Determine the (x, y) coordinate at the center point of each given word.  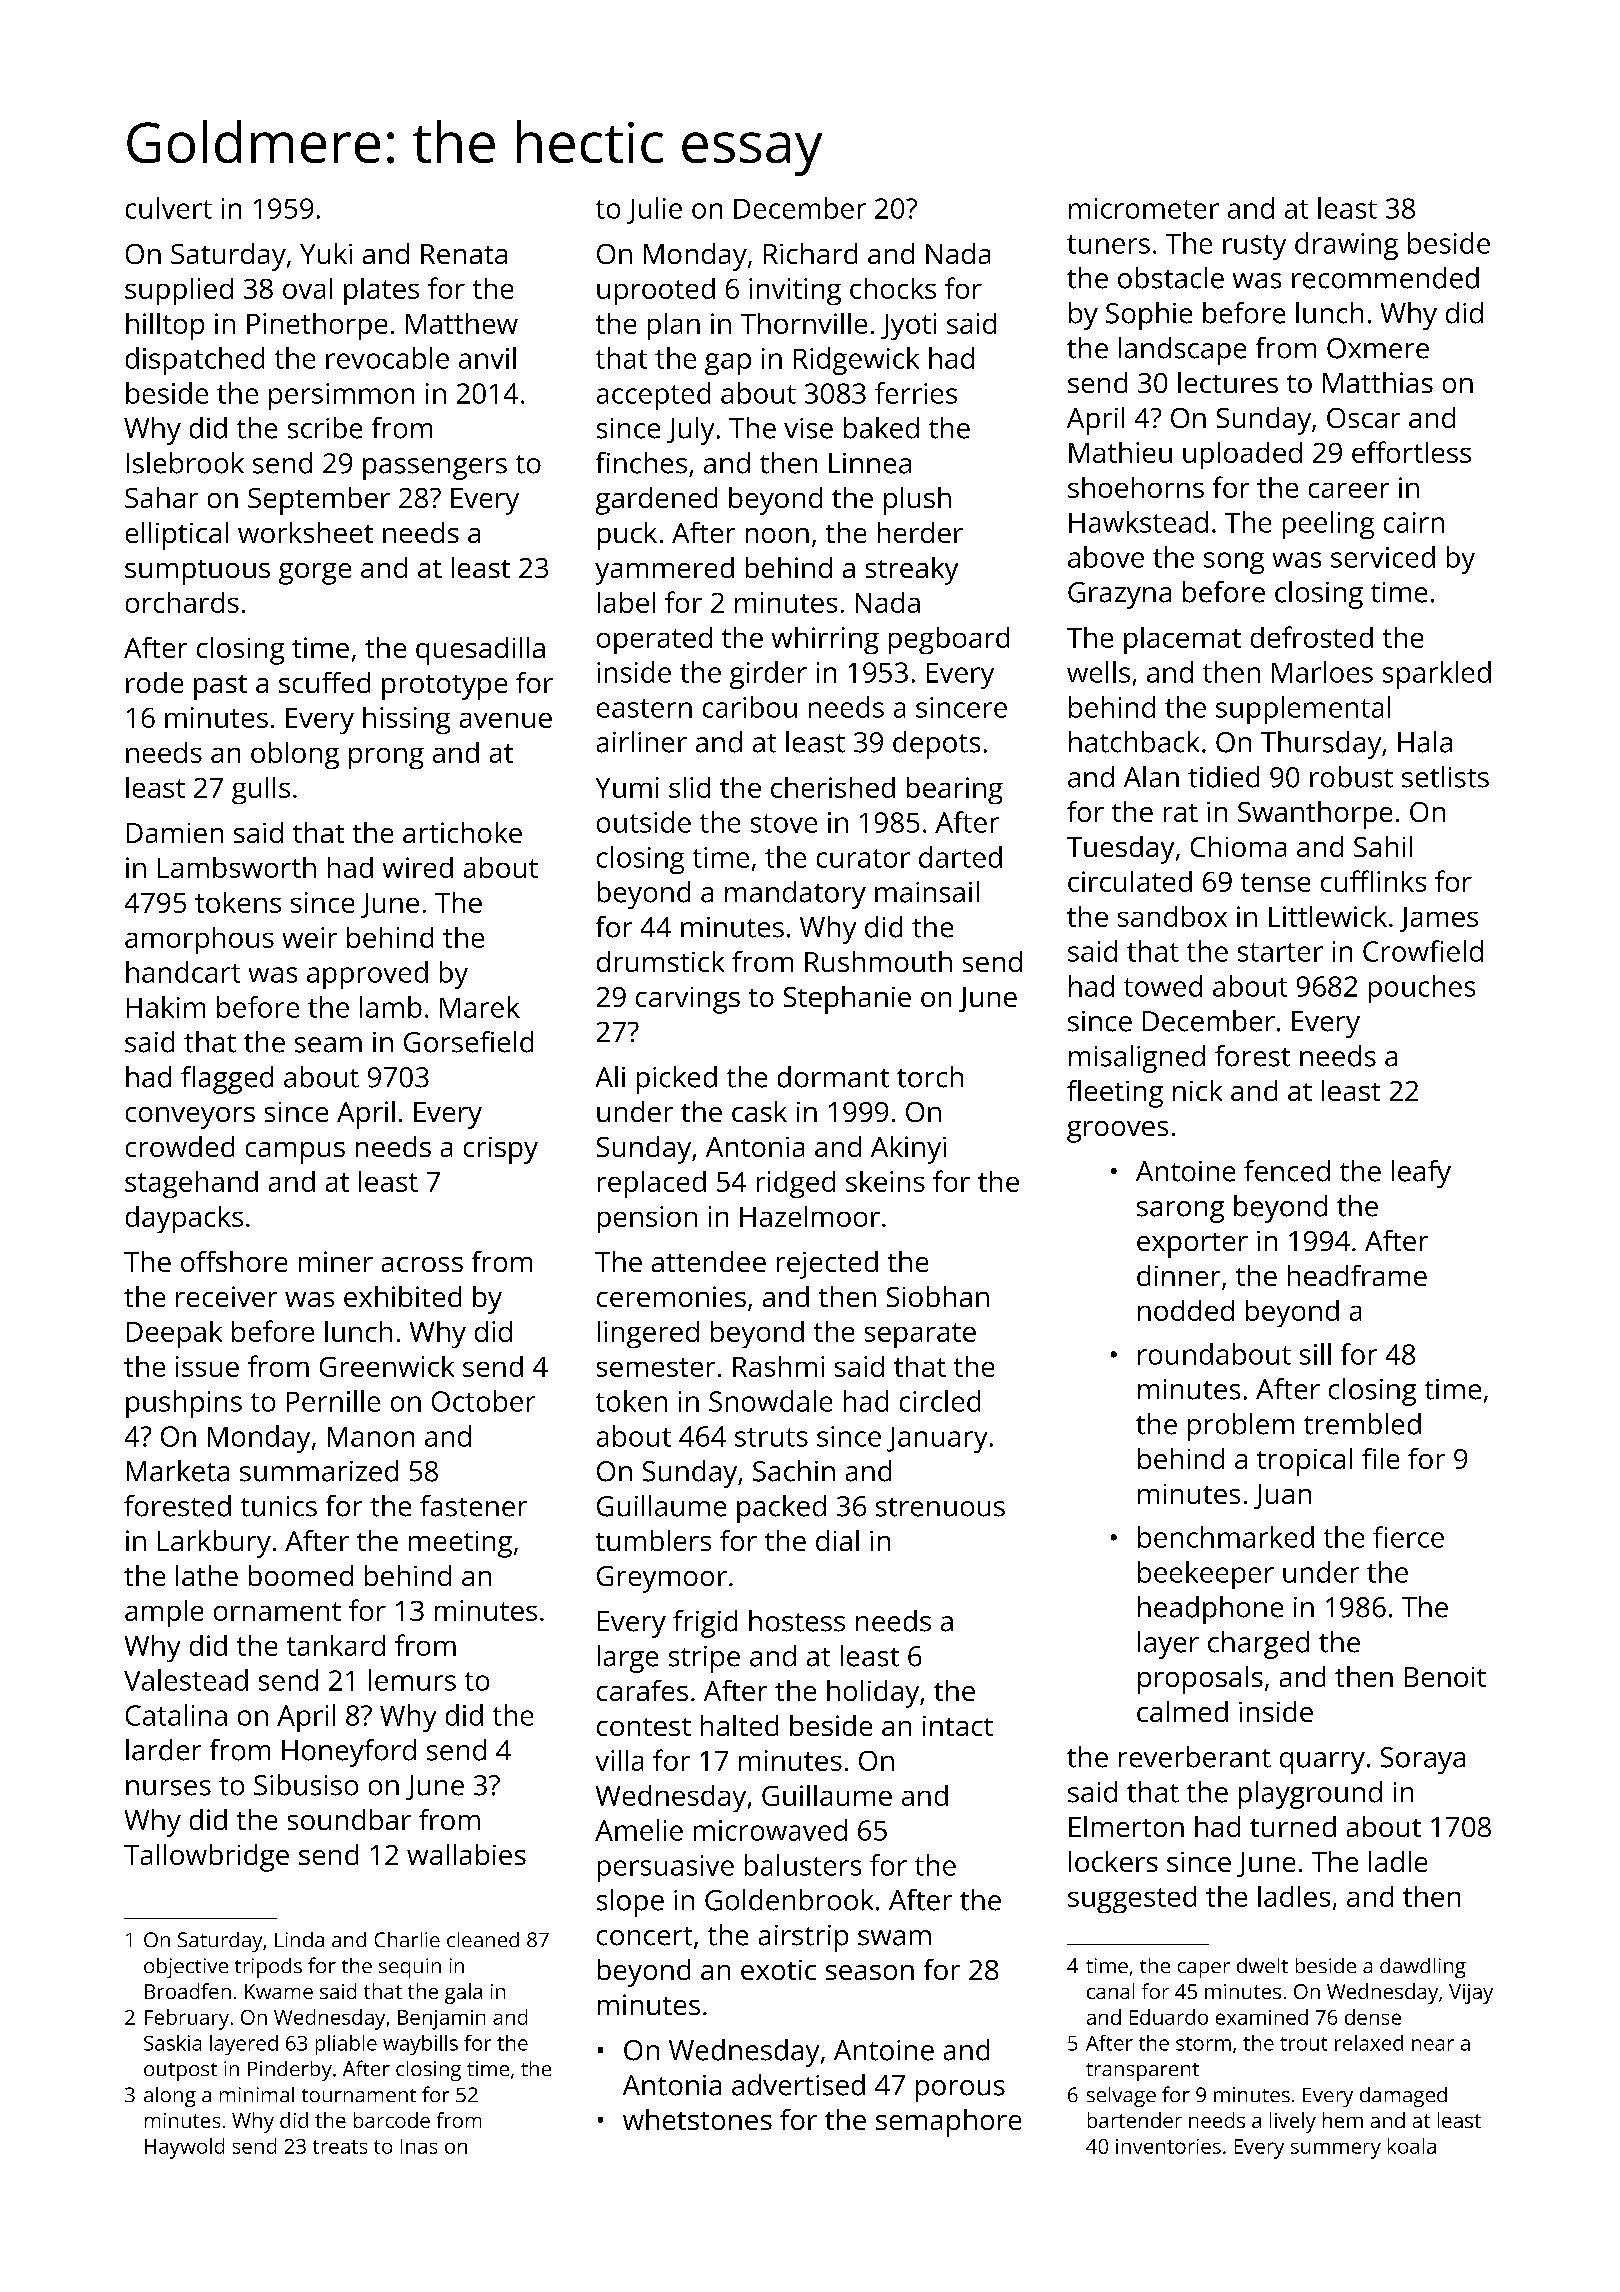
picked (677, 1080)
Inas (419, 2146)
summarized (319, 1471)
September (319, 501)
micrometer (1144, 208)
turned (1293, 1826)
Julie (654, 210)
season (870, 1972)
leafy (1421, 1174)
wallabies (466, 1854)
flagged (227, 1080)
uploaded (1242, 455)
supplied (179, 291)
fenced (1287, 1171)
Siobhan (938, 1296)
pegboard (949, 640)
